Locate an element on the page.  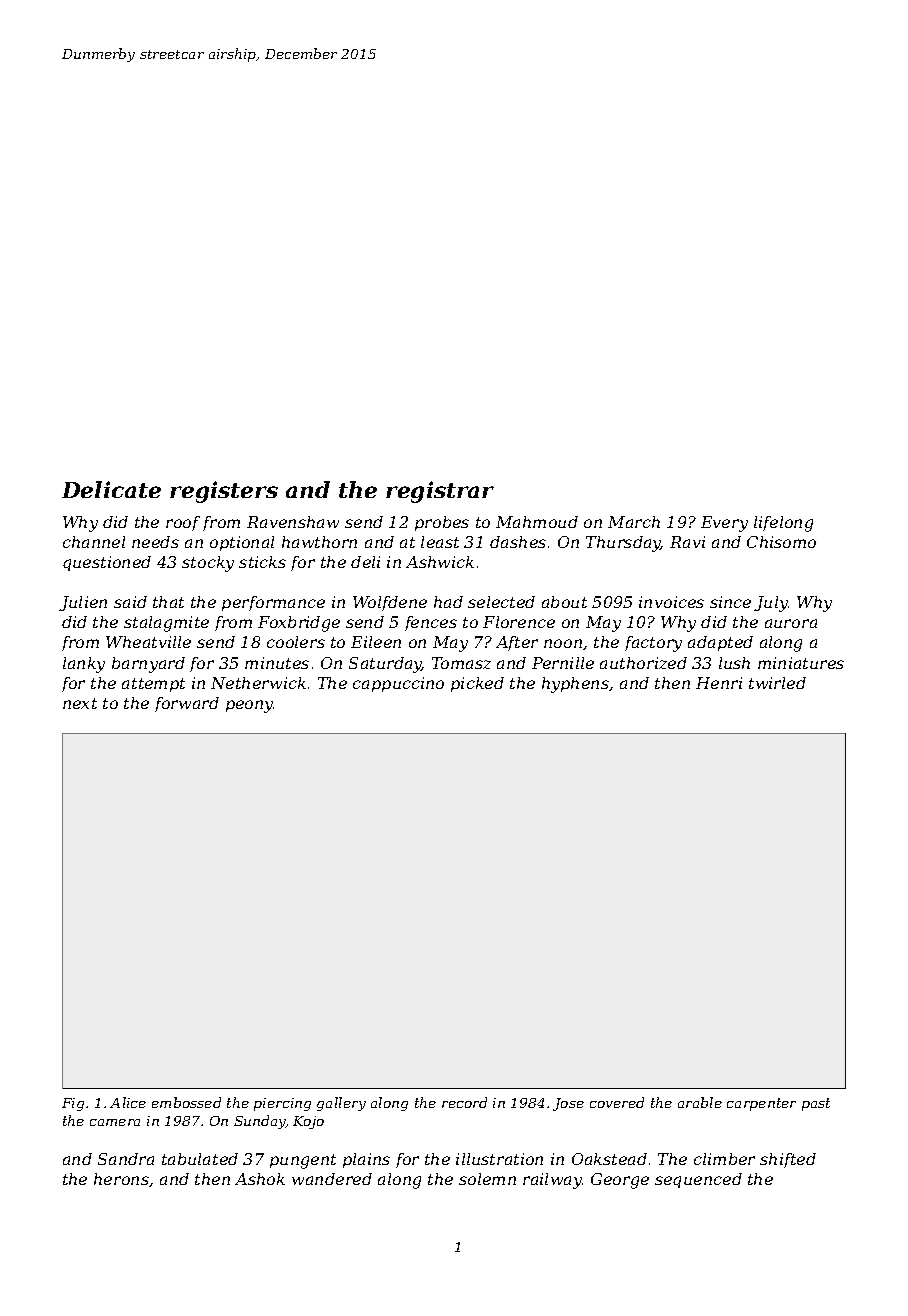
hyphens is located at coordinates (575, 685).
